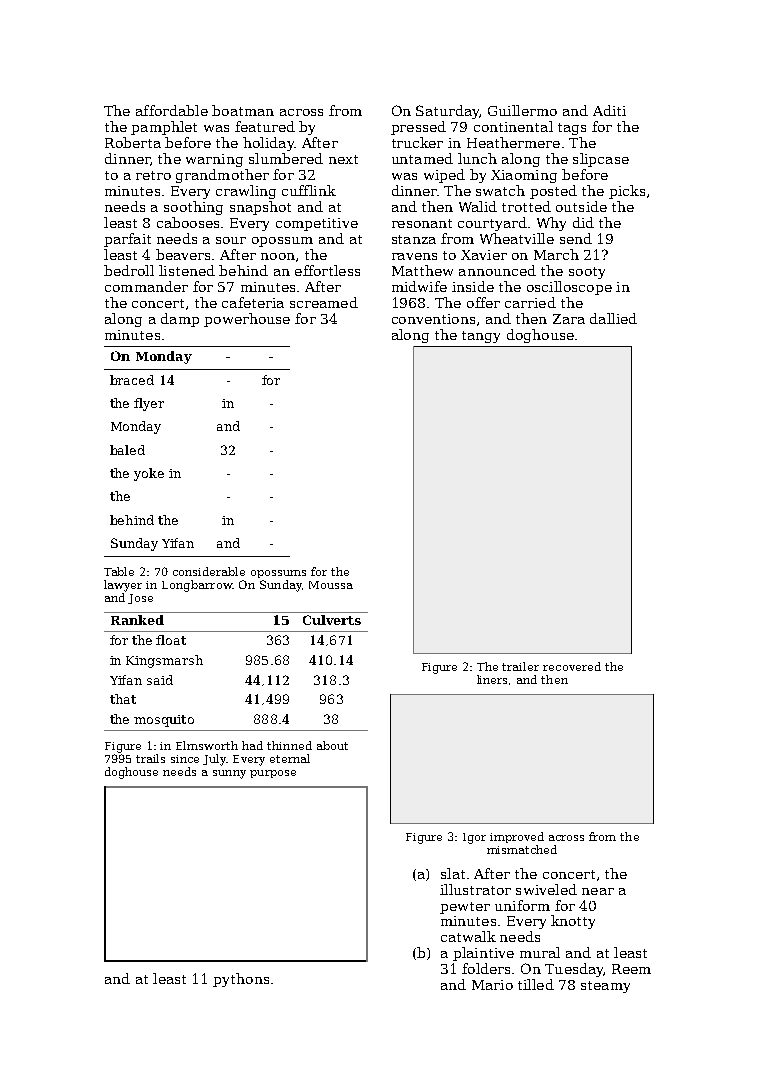 This page has height=1076, width=758. Describe the element at coordinates (324, 302) in the page. I see `screamed` at that location.
